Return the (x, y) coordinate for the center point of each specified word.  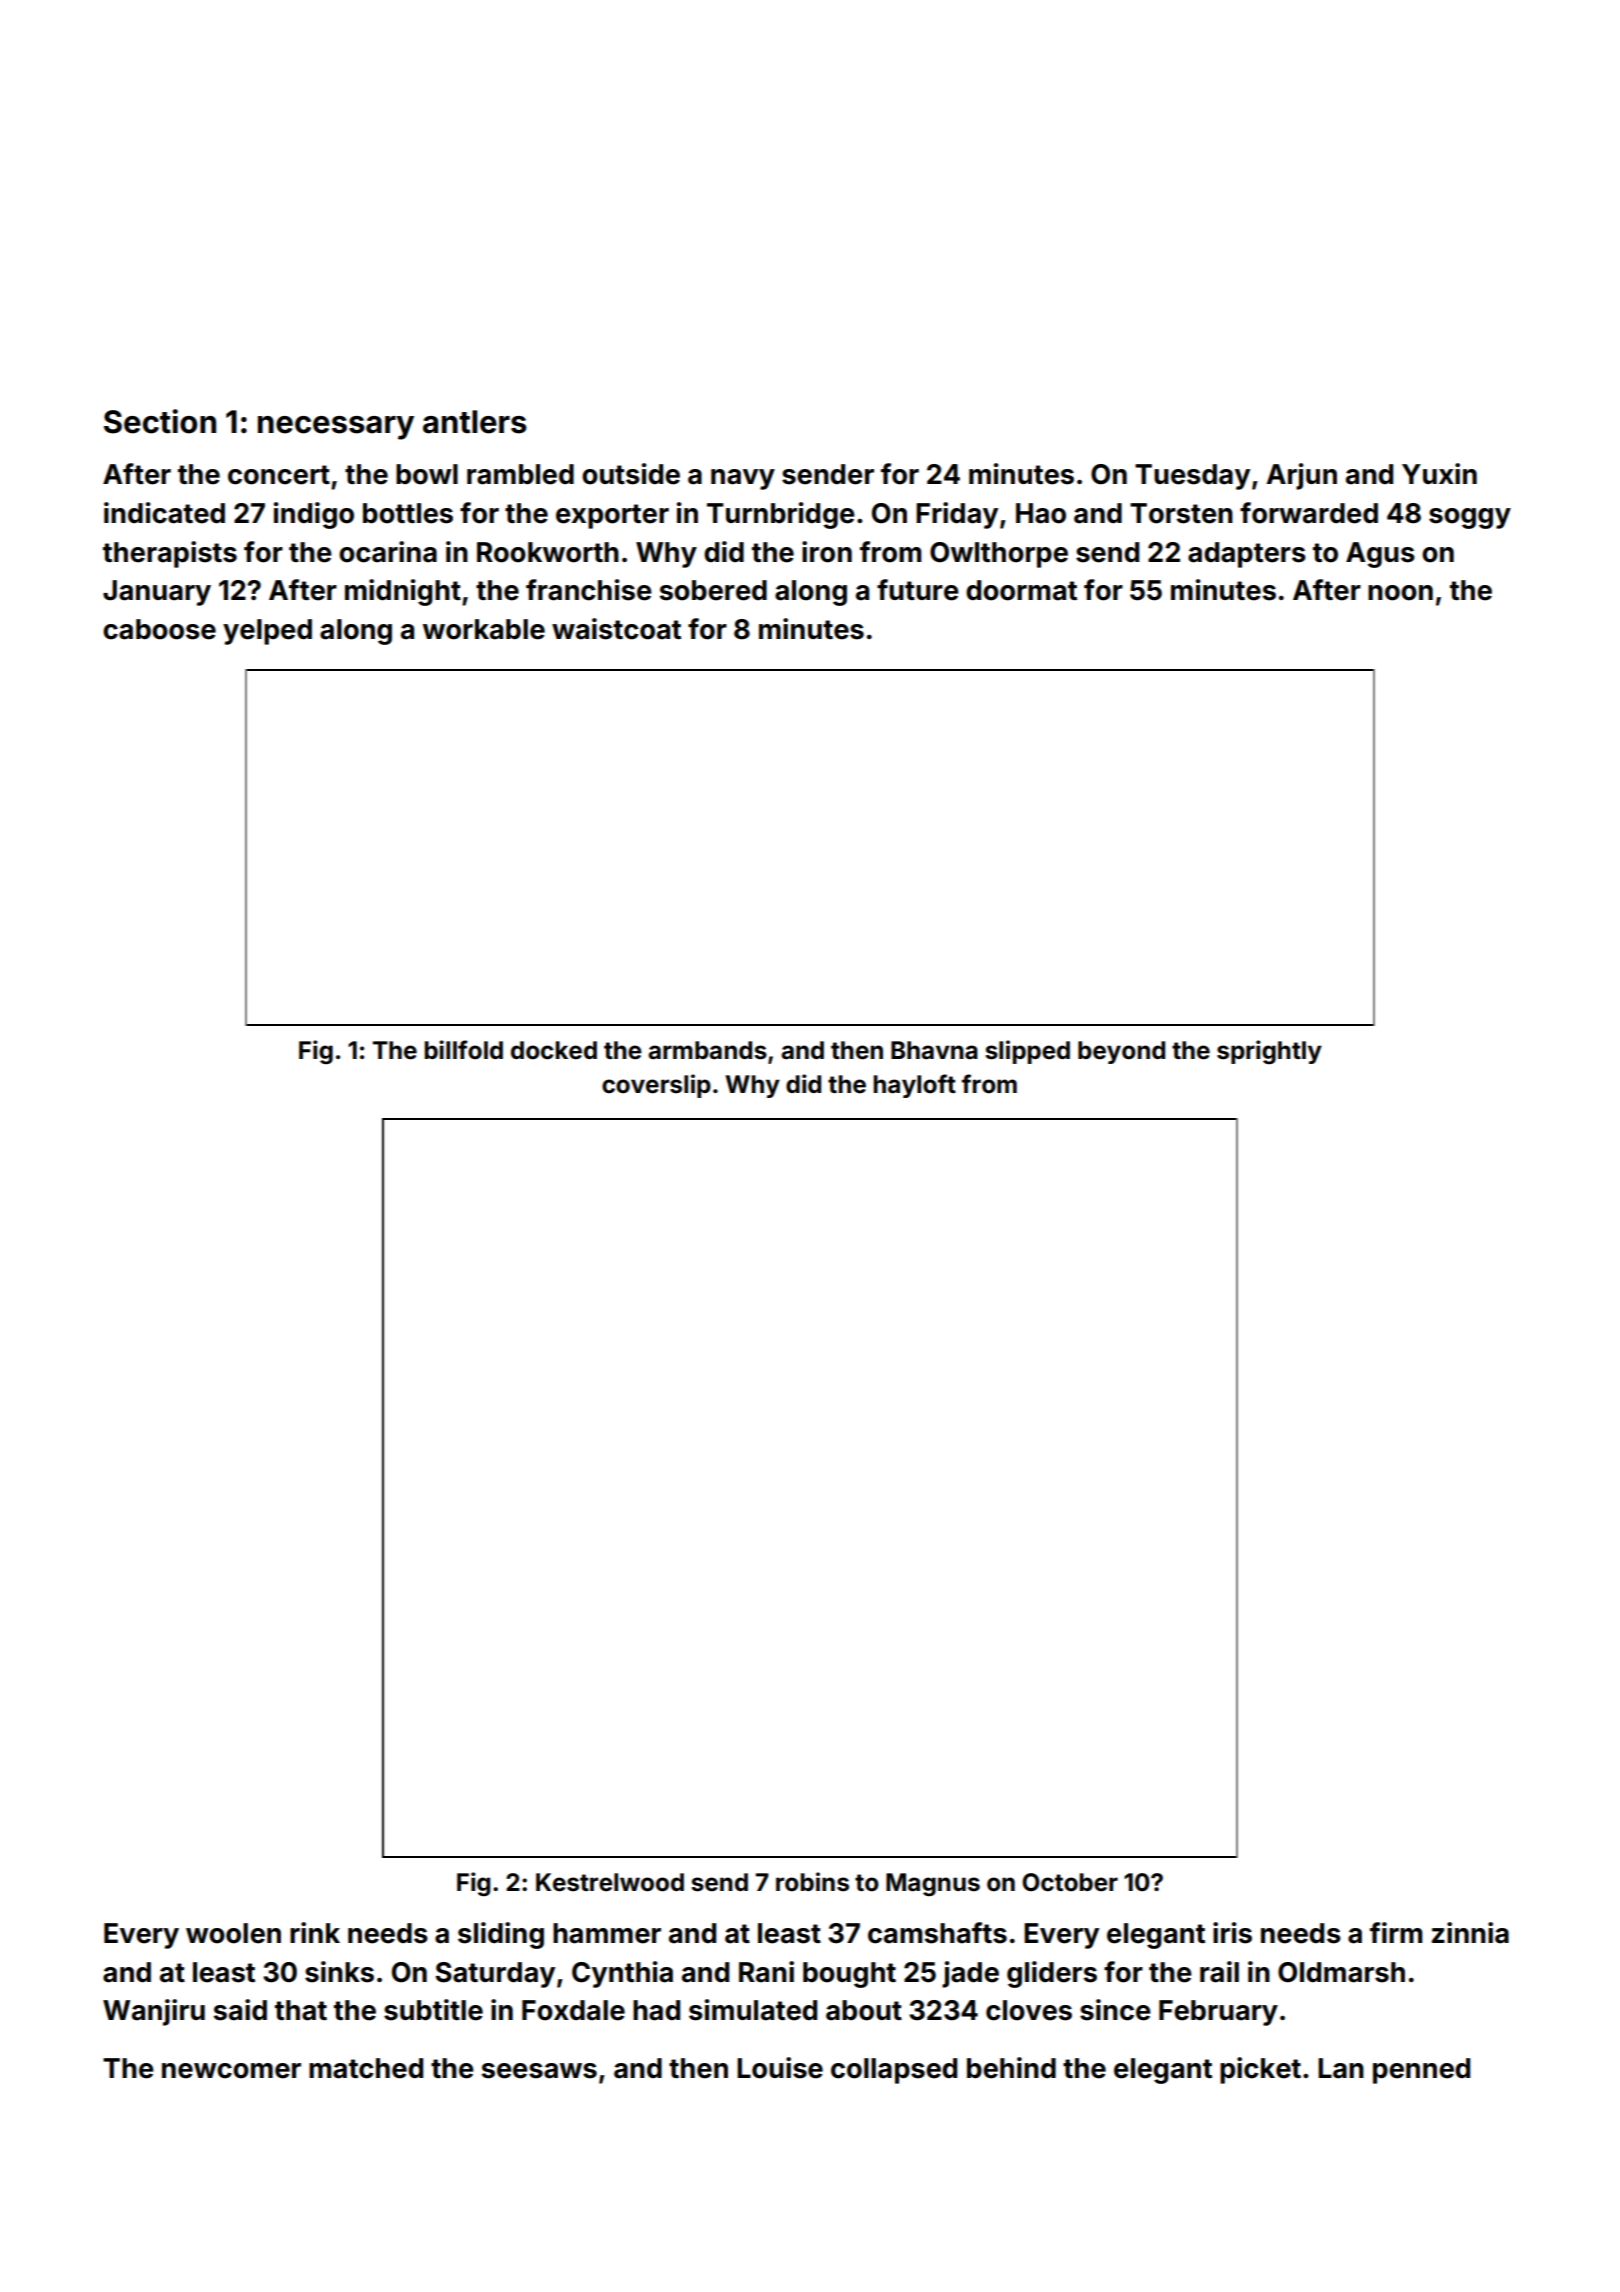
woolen (233, 1933)
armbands (707, 1050)
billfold (464, 1050)
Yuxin (1439, 473)
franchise (589, 590)
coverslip (656, 1086)
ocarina (388, 552)
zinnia (1470, 1933)
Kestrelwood (610, 1882)
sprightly (1269, 1052)
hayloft (915, 1086)
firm (1396, 1932)
